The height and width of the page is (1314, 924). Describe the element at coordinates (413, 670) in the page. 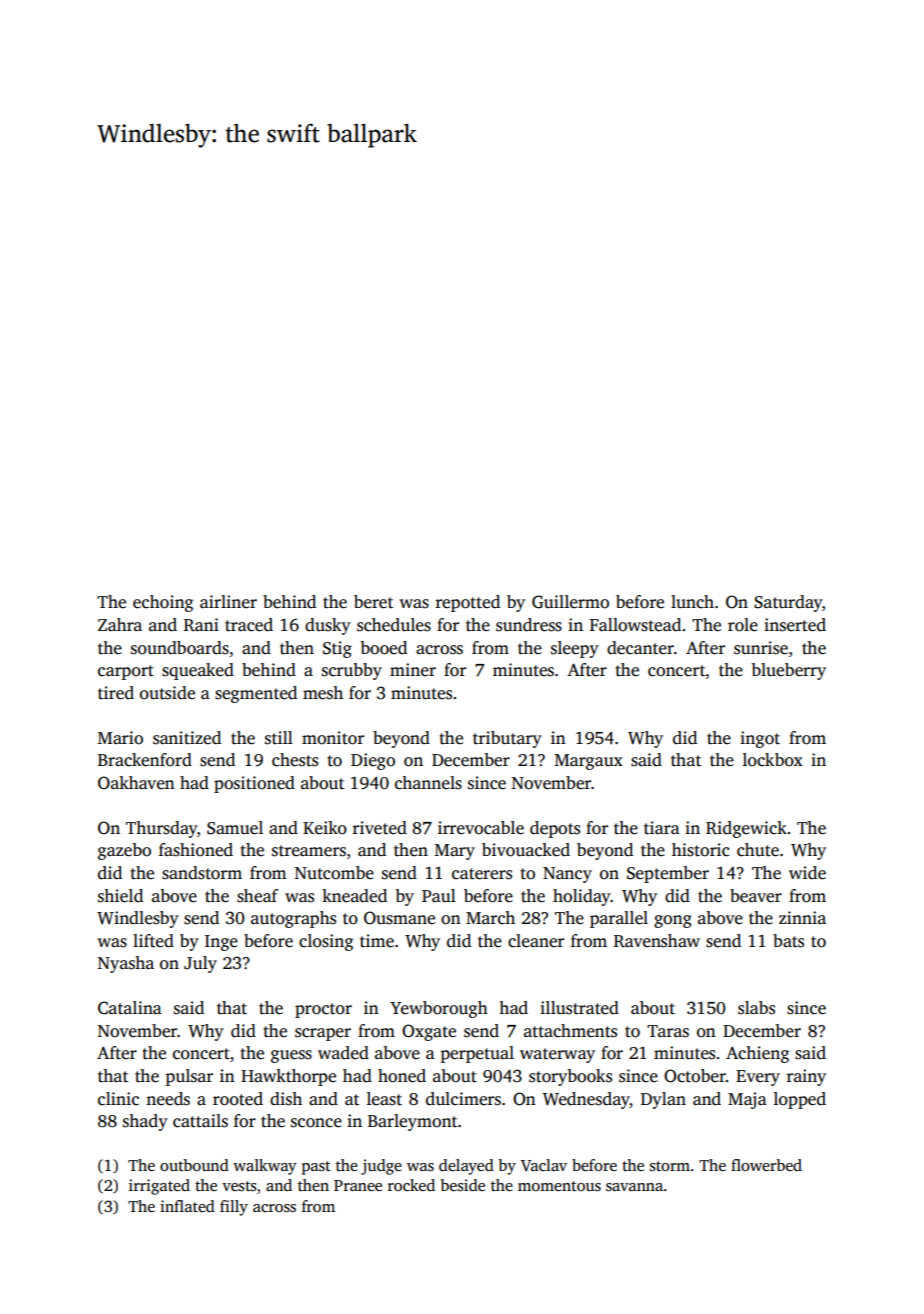

I see `miner` at that location.
